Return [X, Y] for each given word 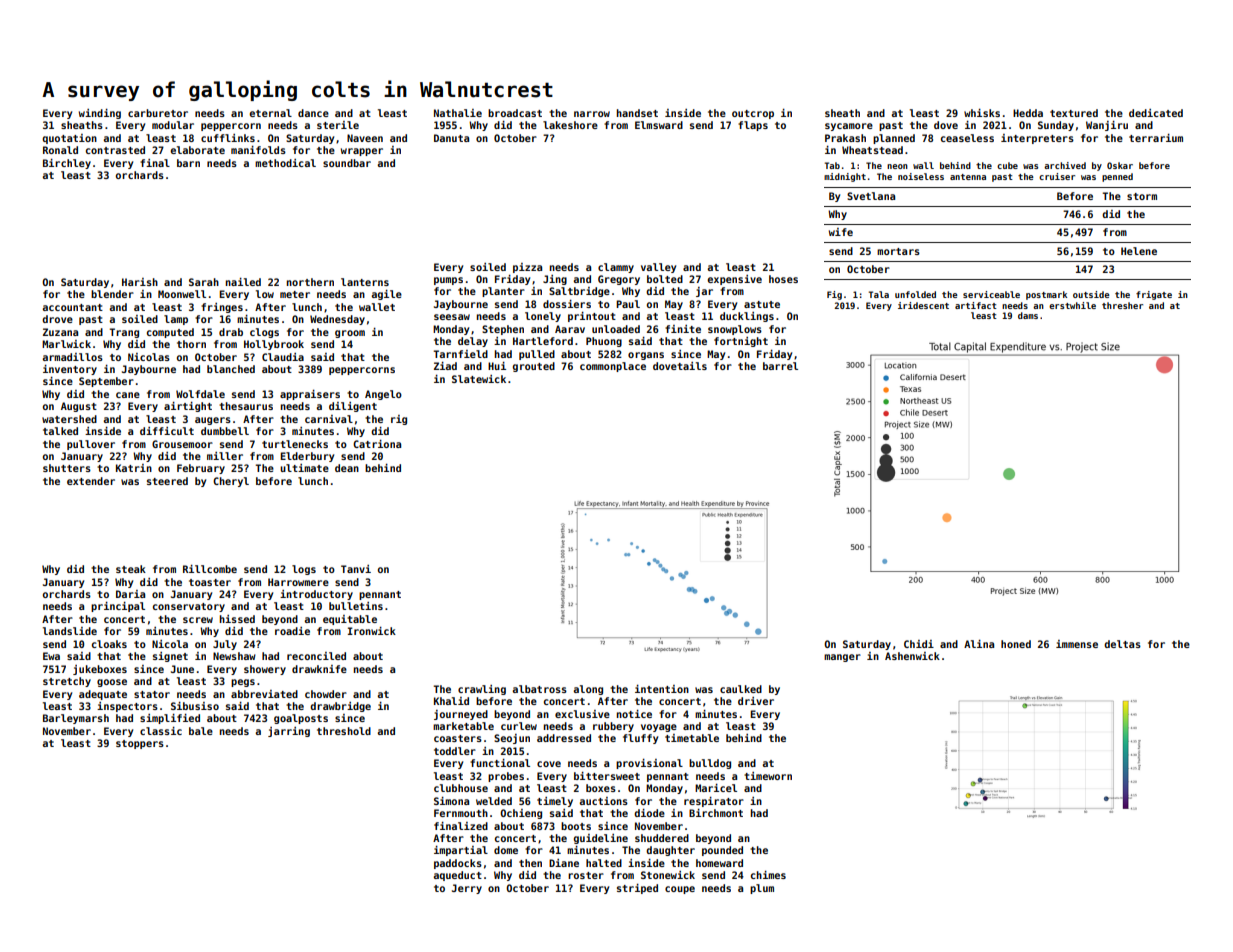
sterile [338, 125]
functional [500, 763]
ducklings [747, 317]
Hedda [1028, 113]
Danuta [451, 138]
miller [225, 456]
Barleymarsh [76, 719]
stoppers [140, 744]
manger [842, 658]
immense [1077, 644]
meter [295, 294]
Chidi [919, 644]
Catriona [377, 444]
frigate [1154, 295]
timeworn [768, 776]
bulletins [356, 606]
